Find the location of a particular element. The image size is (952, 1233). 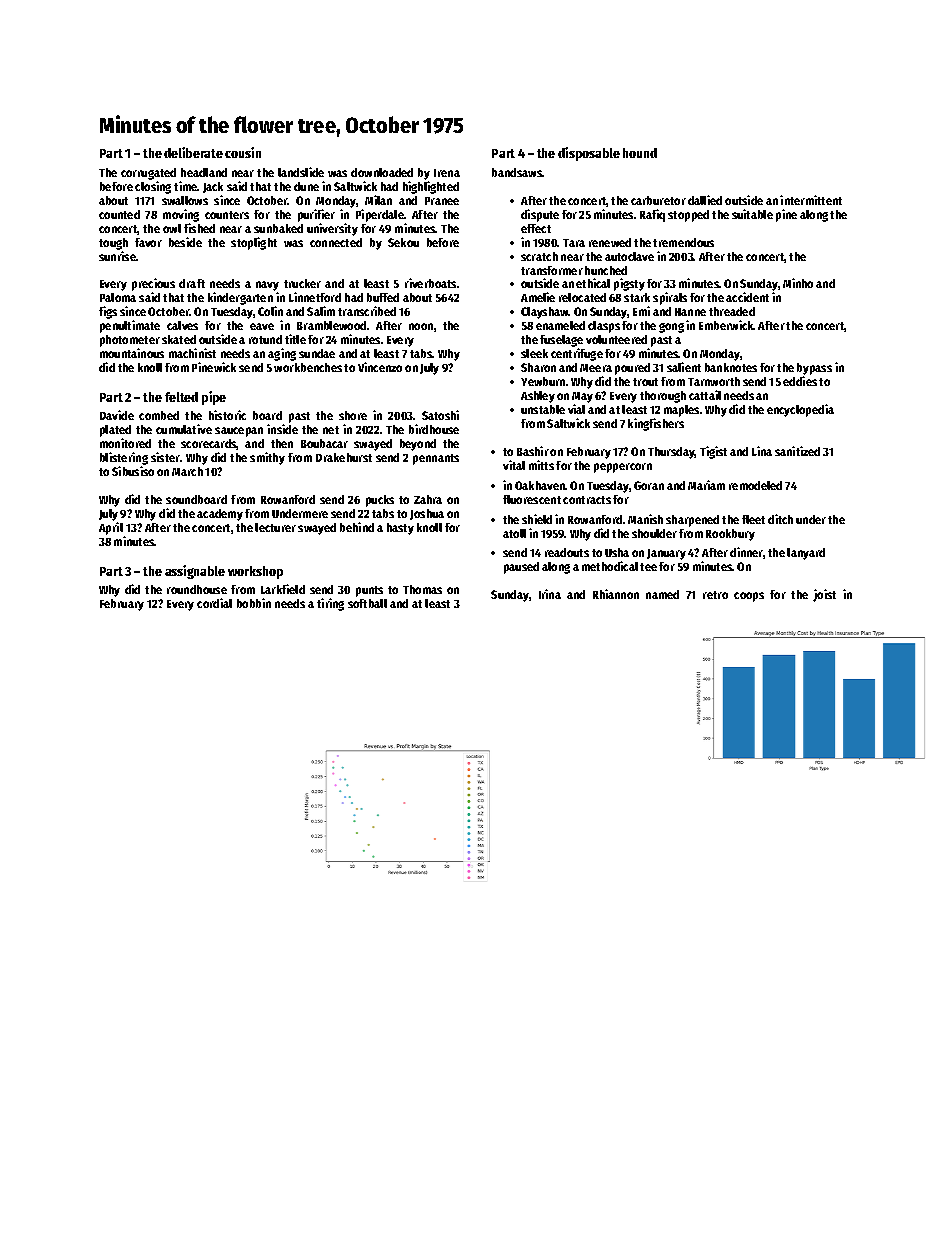

assignable is located at coordinates (195, 572).
